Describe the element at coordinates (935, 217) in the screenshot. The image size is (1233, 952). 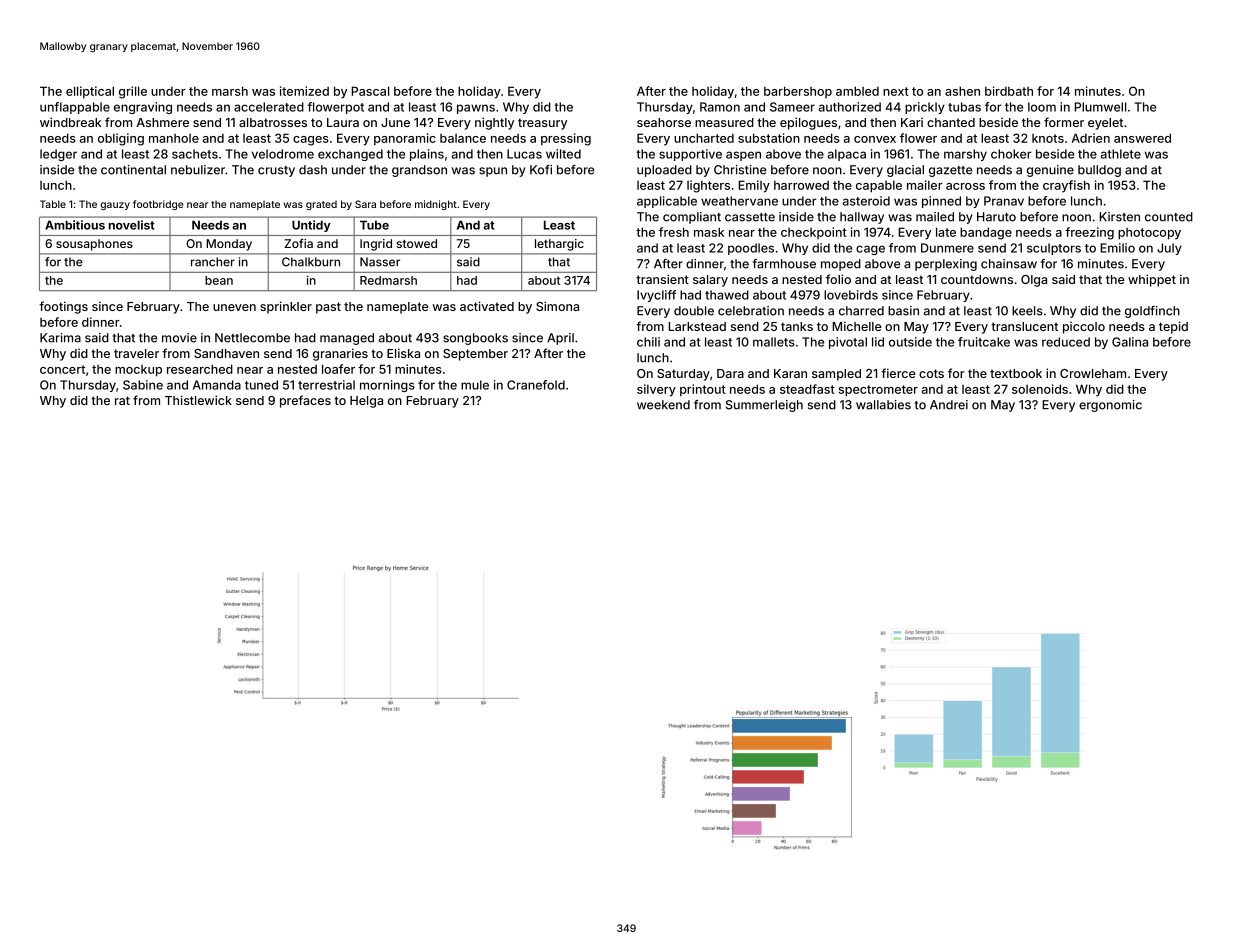
I see `mailed` at that location.
